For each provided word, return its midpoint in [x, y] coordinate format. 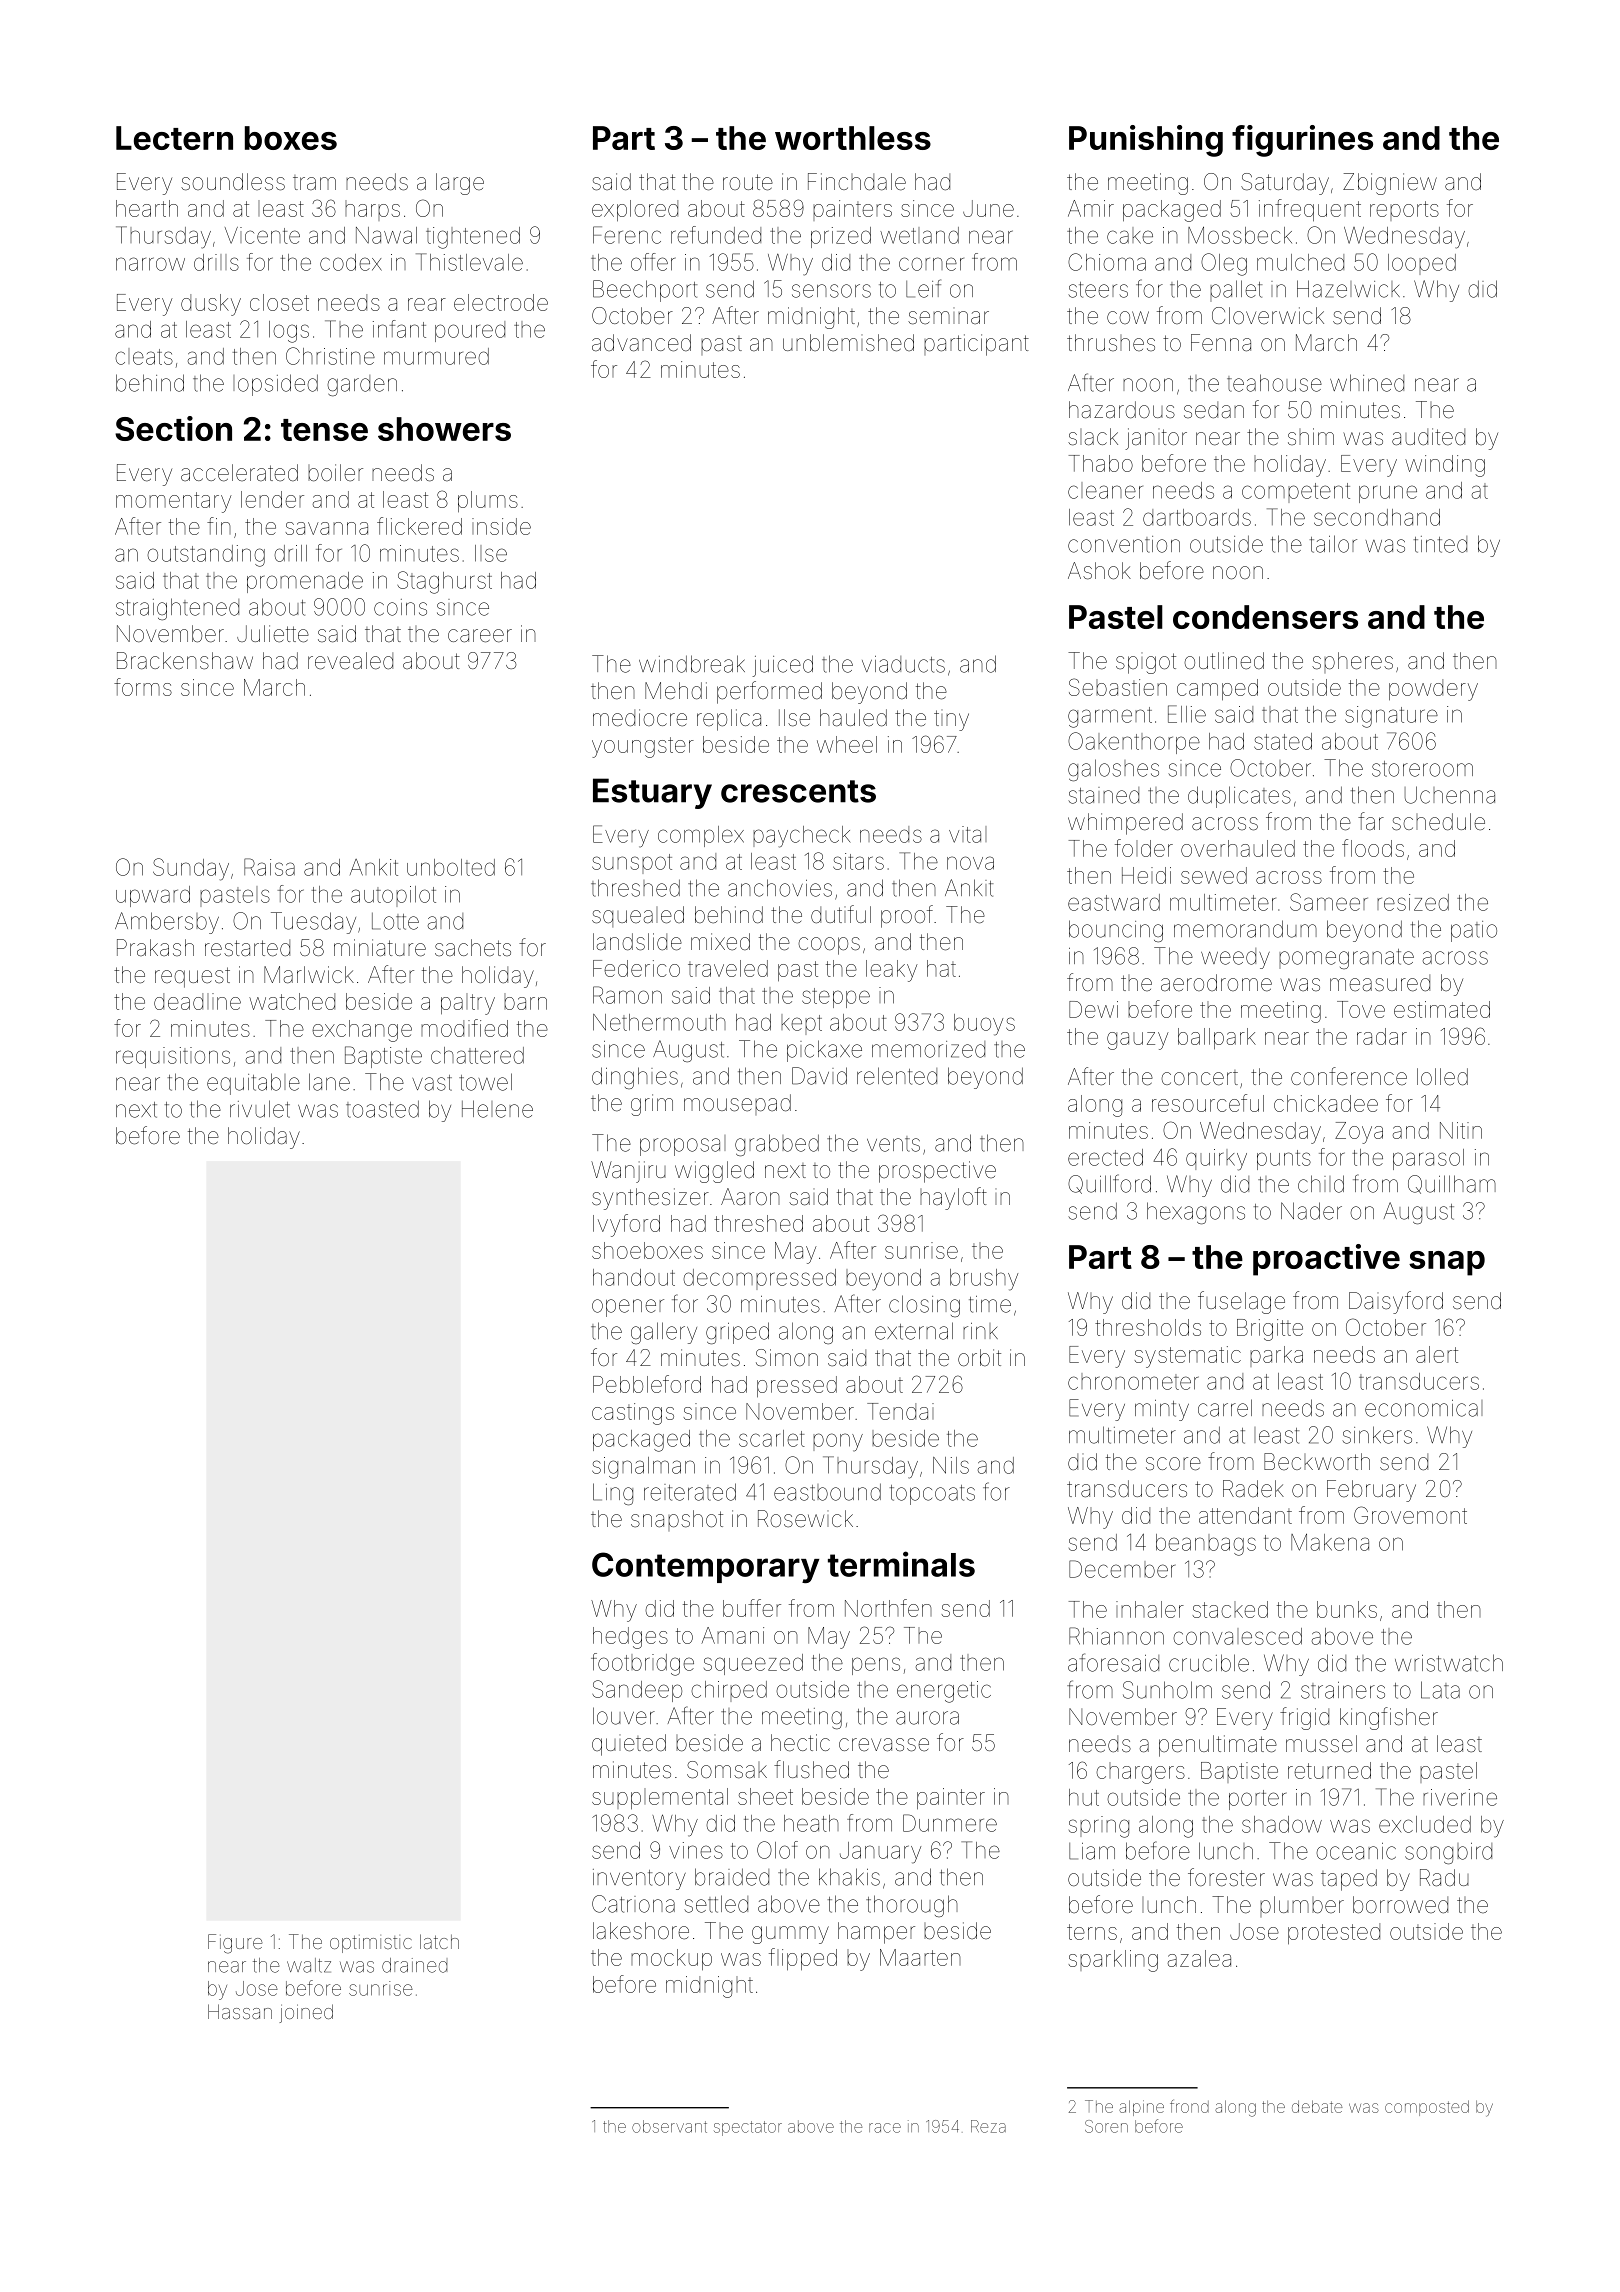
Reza [988, 2126]
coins [400, 607]
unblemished [848, 343]
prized [841, 237]
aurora [927, 1718]
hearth [147, 208]
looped [1422, 264]
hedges [630, 1638]
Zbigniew [1390, 184]
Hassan [240, 2011]
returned [1329, 1770]
